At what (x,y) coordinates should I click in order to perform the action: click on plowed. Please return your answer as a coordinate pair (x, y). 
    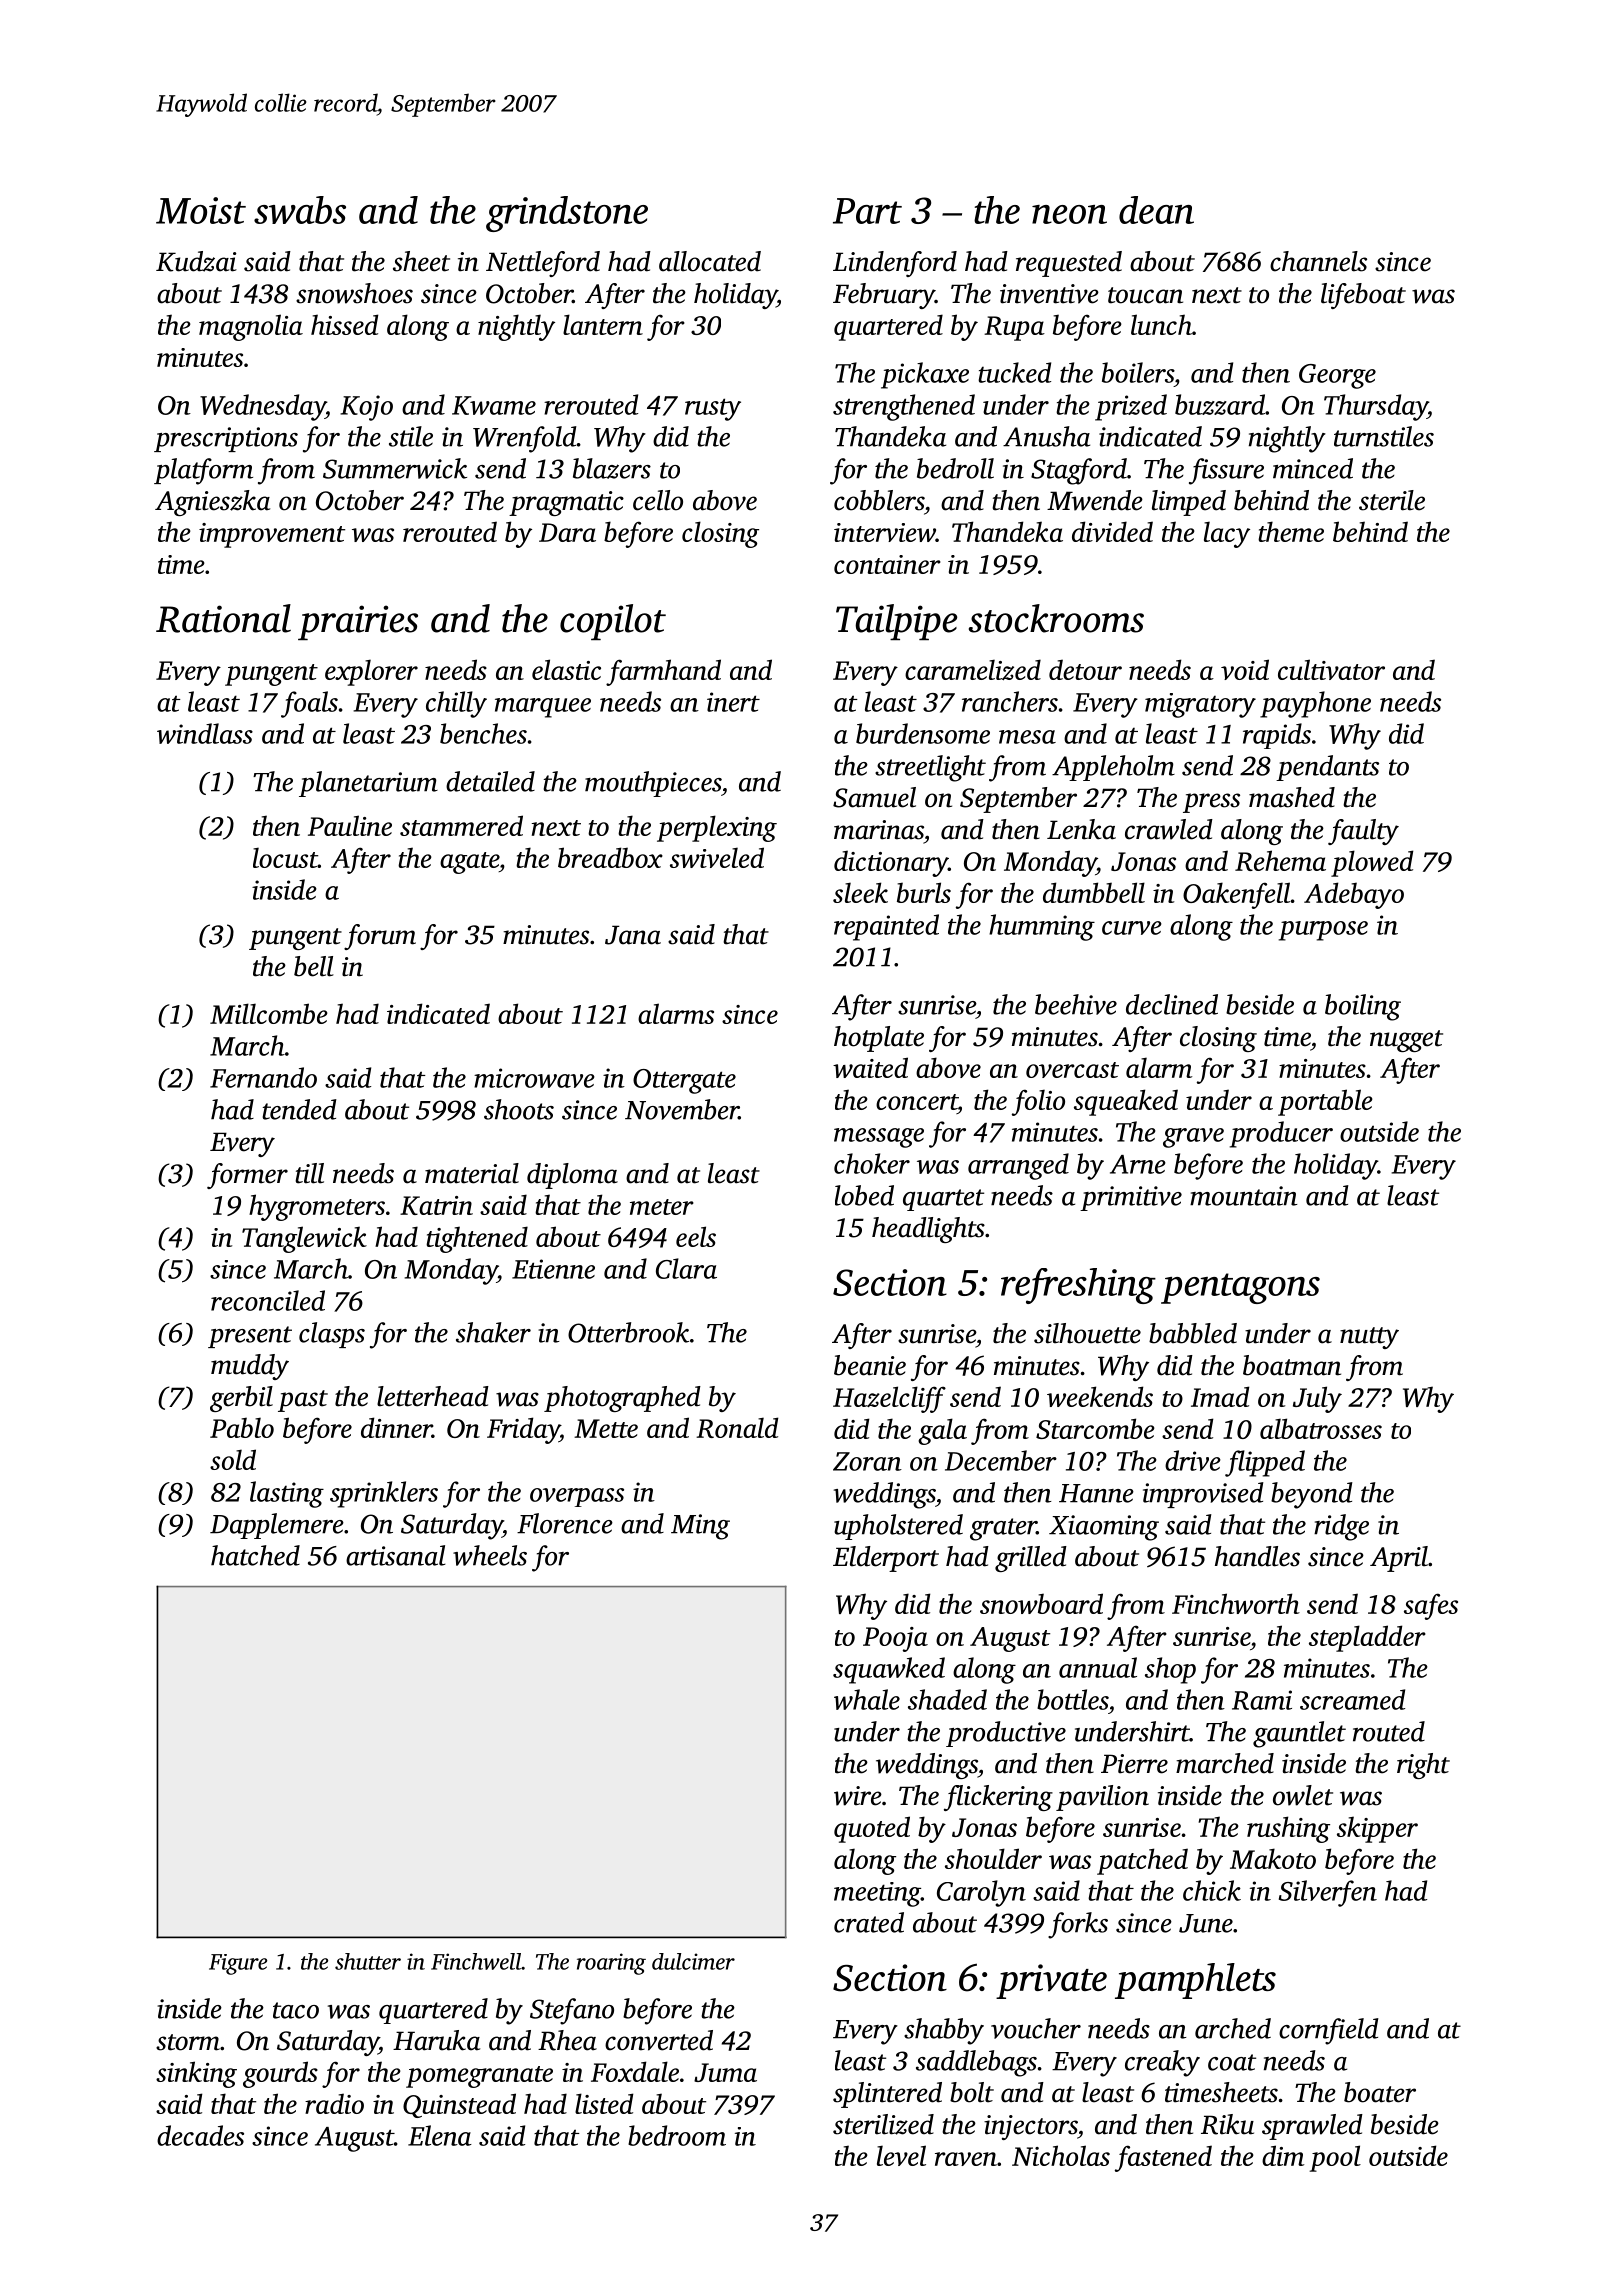
    Looking at the image, I should click on (1372, 863).
